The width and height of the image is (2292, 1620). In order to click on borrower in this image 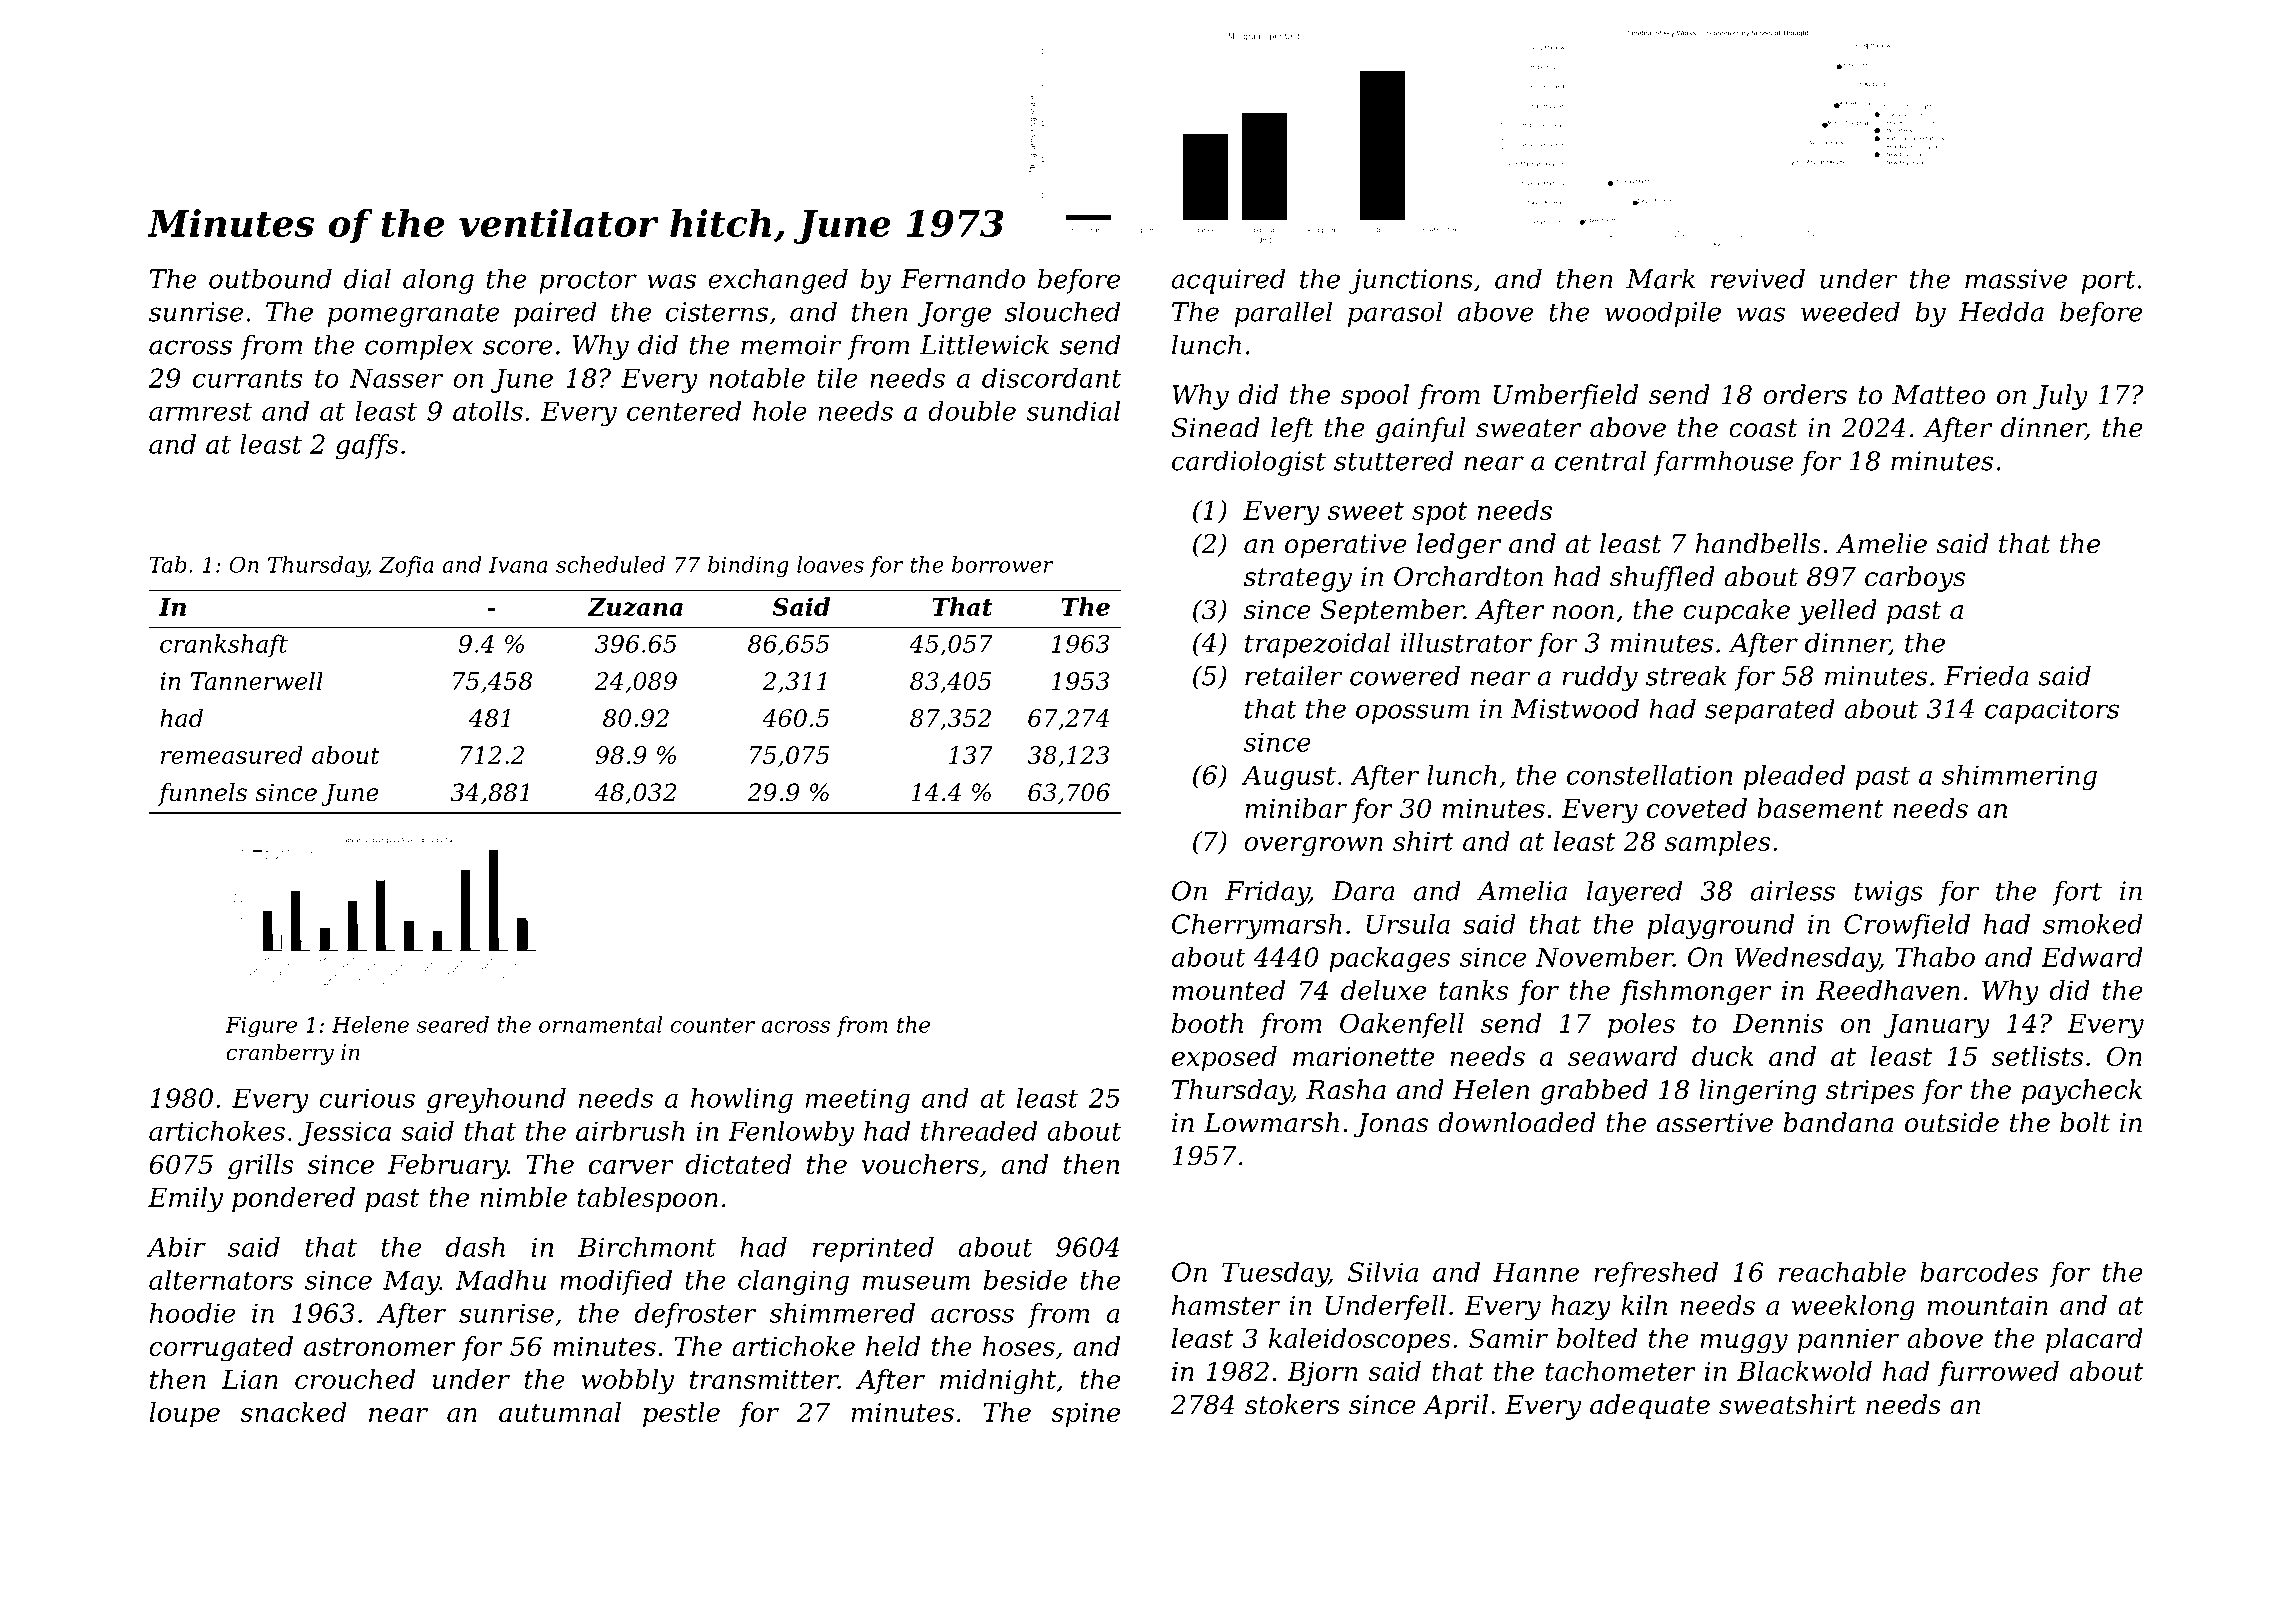, I will do `click(1003, 564)`.
